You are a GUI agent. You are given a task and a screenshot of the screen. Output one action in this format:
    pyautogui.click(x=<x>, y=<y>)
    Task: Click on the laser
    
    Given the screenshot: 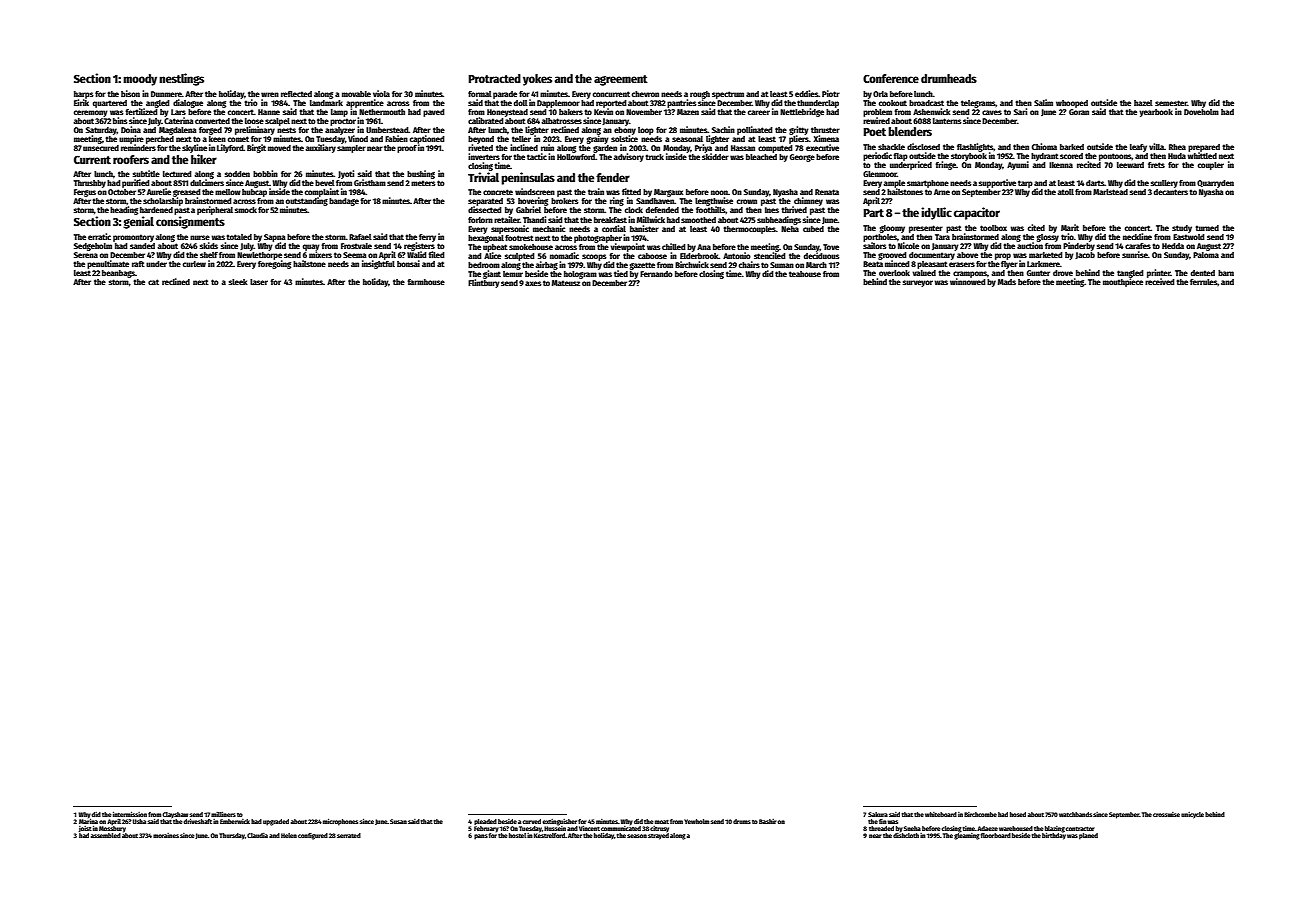 What is the action you would take?
    pyautogui.click(x=259, y=282)
